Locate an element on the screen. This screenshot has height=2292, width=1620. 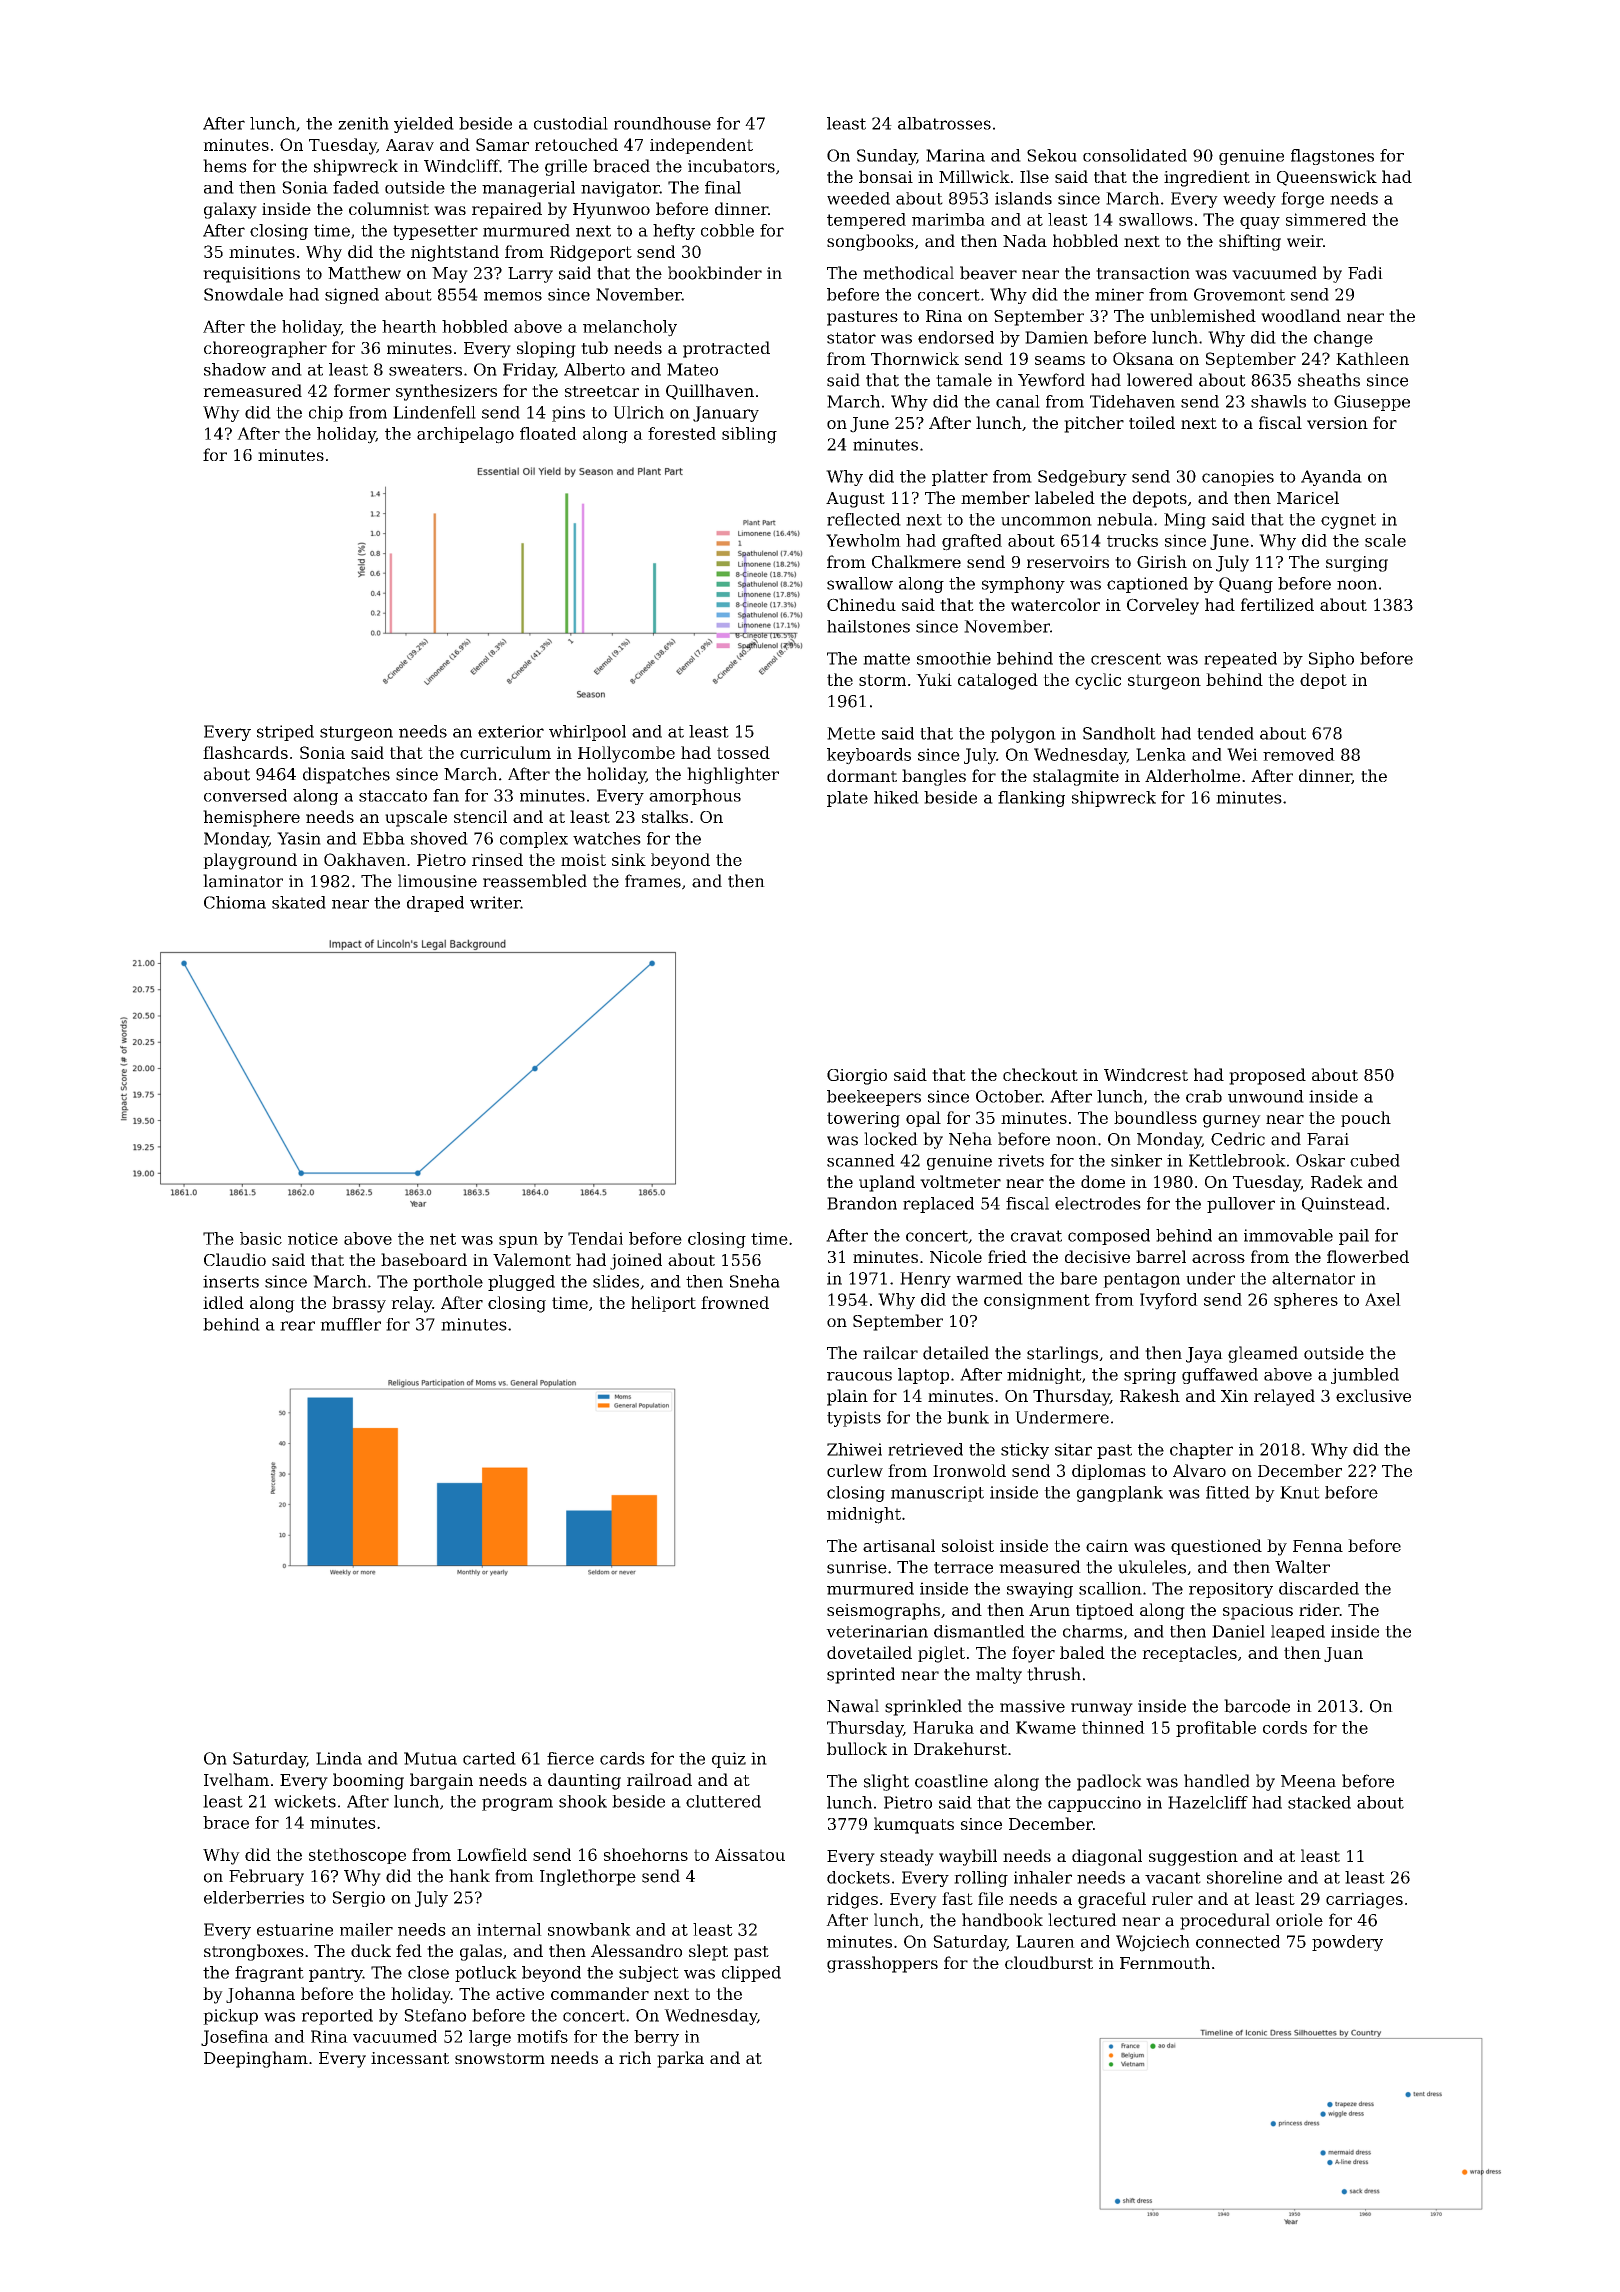
notice is located at coordinates (313, 1238).
